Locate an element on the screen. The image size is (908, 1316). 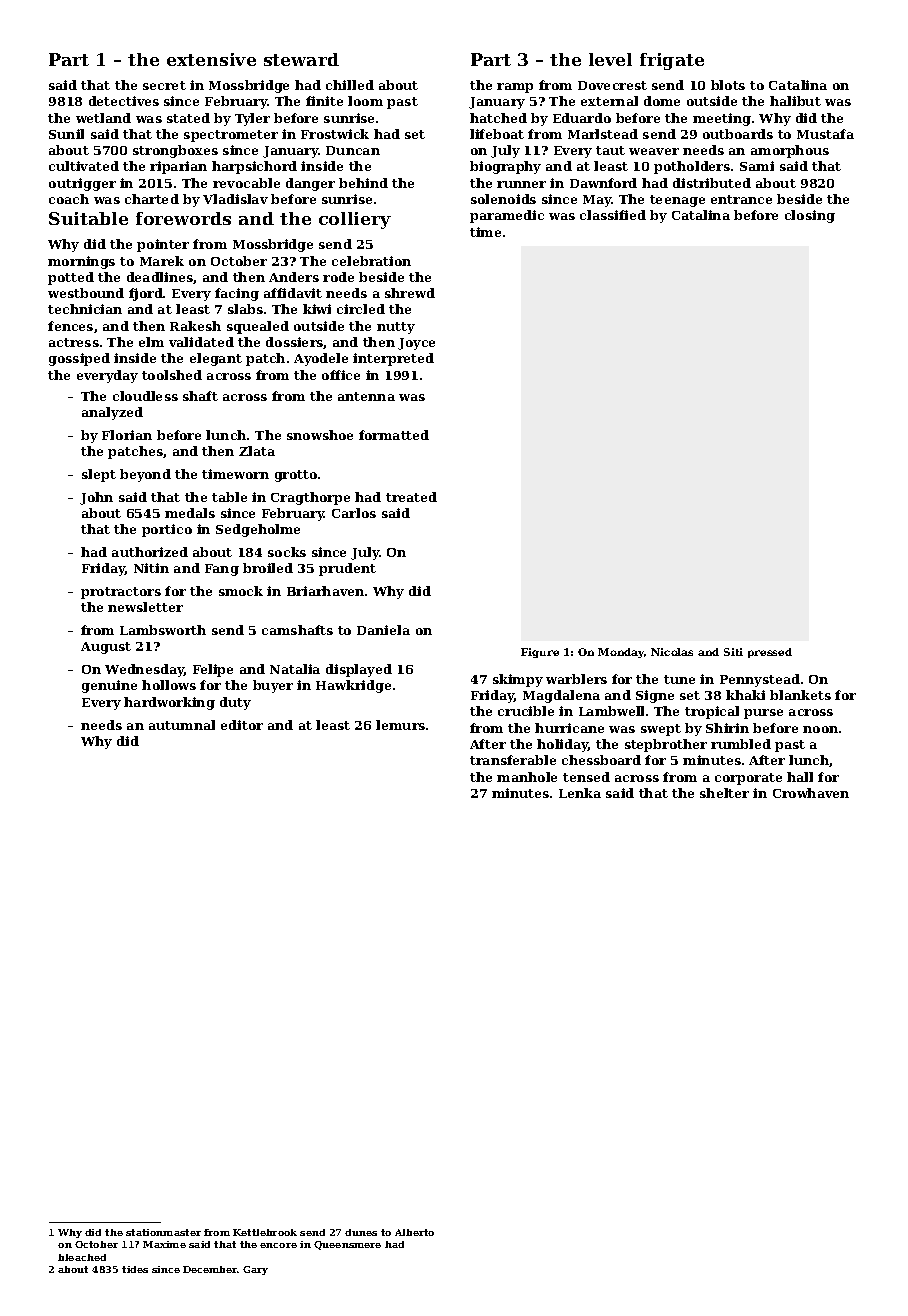
Crowhaven is located at coordinates (811, 793).
